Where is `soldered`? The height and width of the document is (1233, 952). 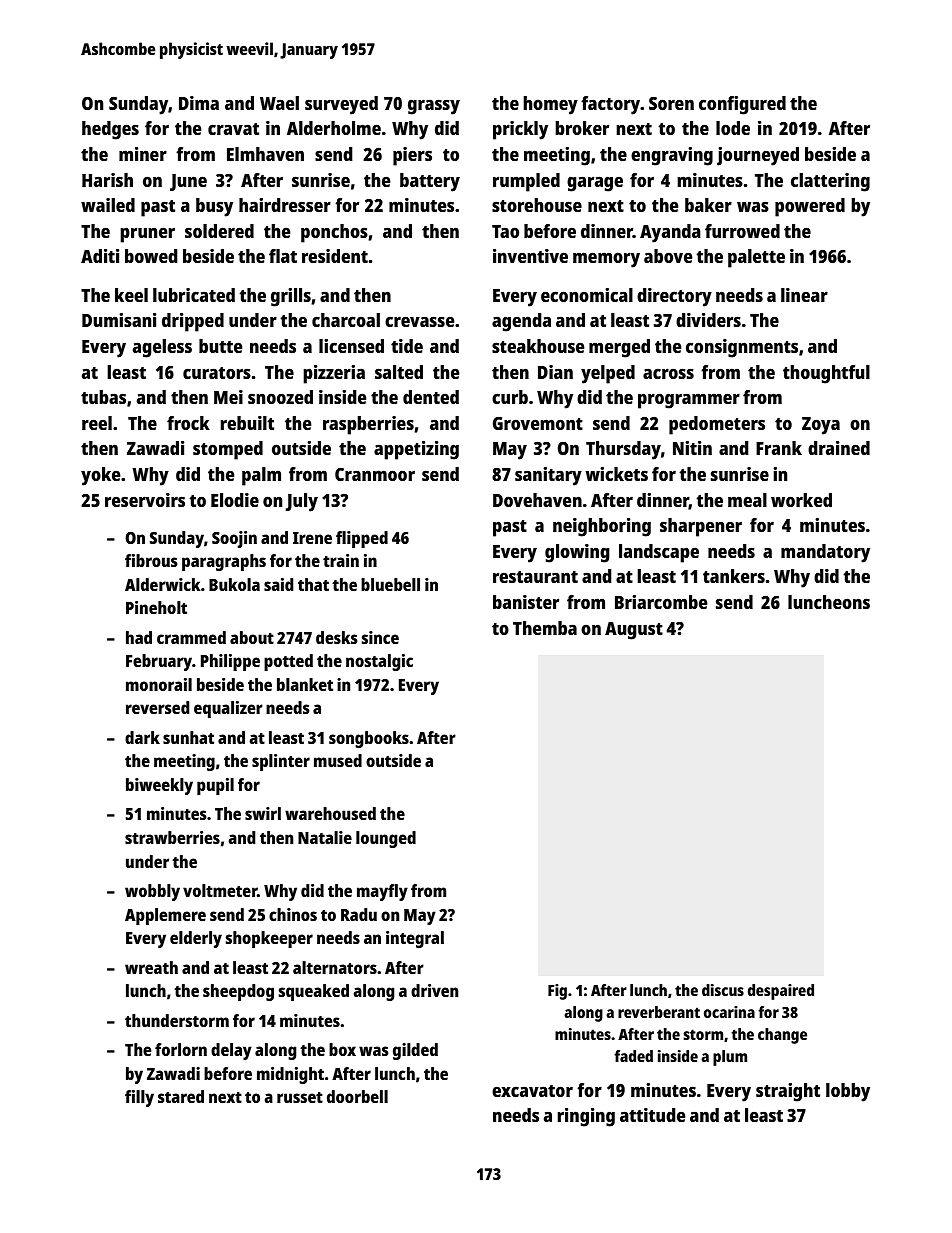 soldered is located at coordinates (219, 231).
